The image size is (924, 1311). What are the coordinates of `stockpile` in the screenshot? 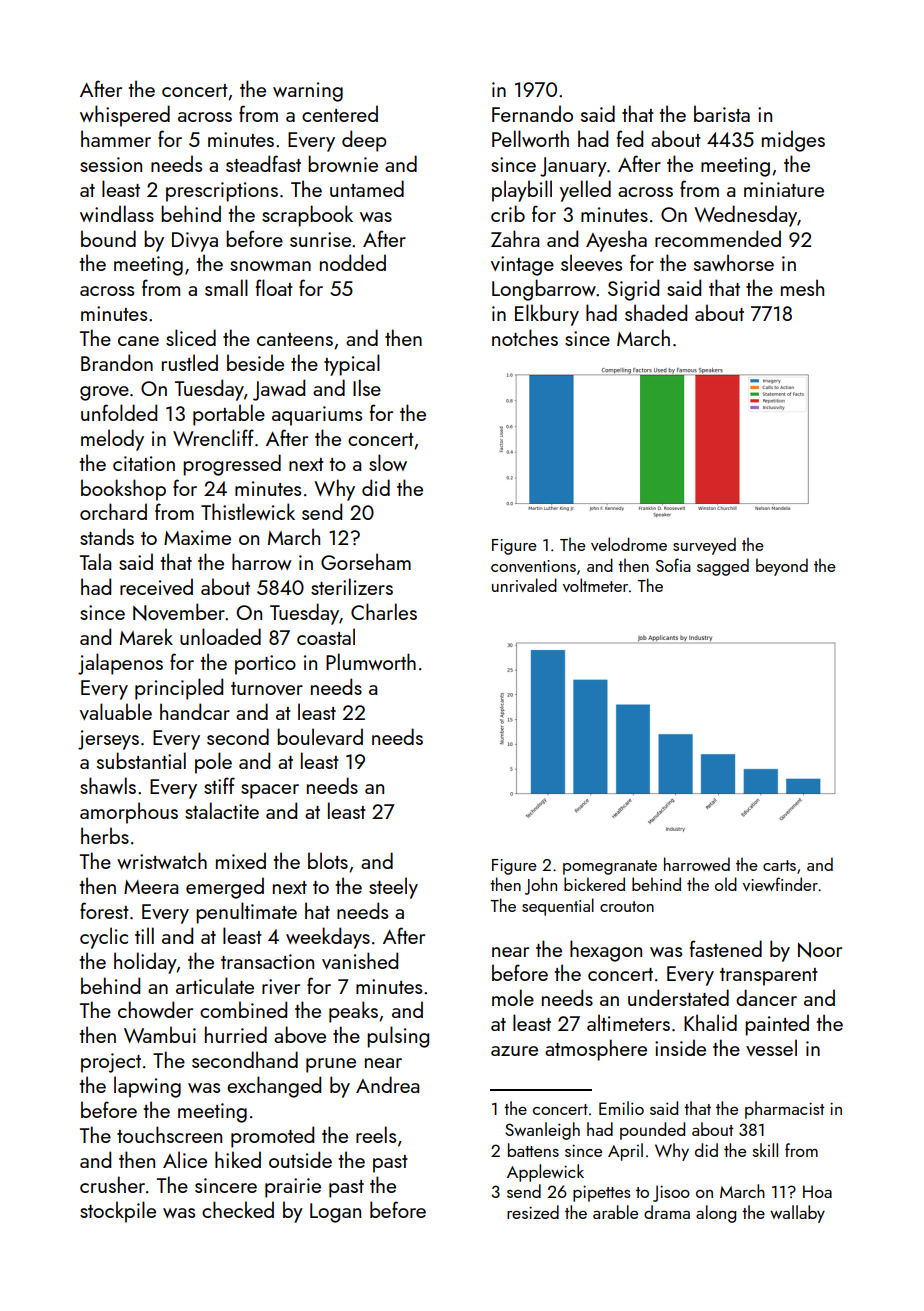 It's located at (118, 1212).
